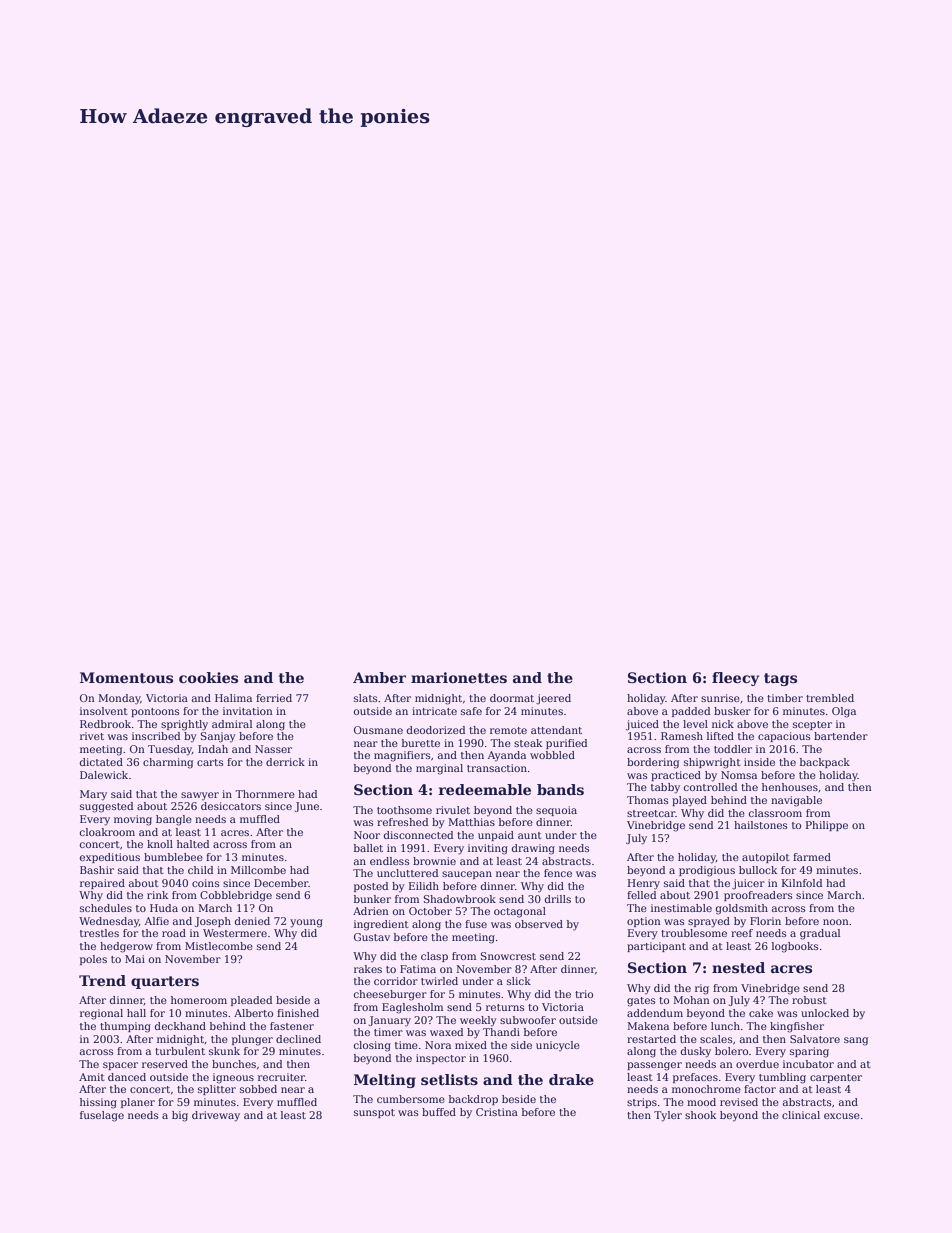  What do you see at coordinates (508, 956) in the document?
I see `Snowcrest` at bounding box center [508, 956].
